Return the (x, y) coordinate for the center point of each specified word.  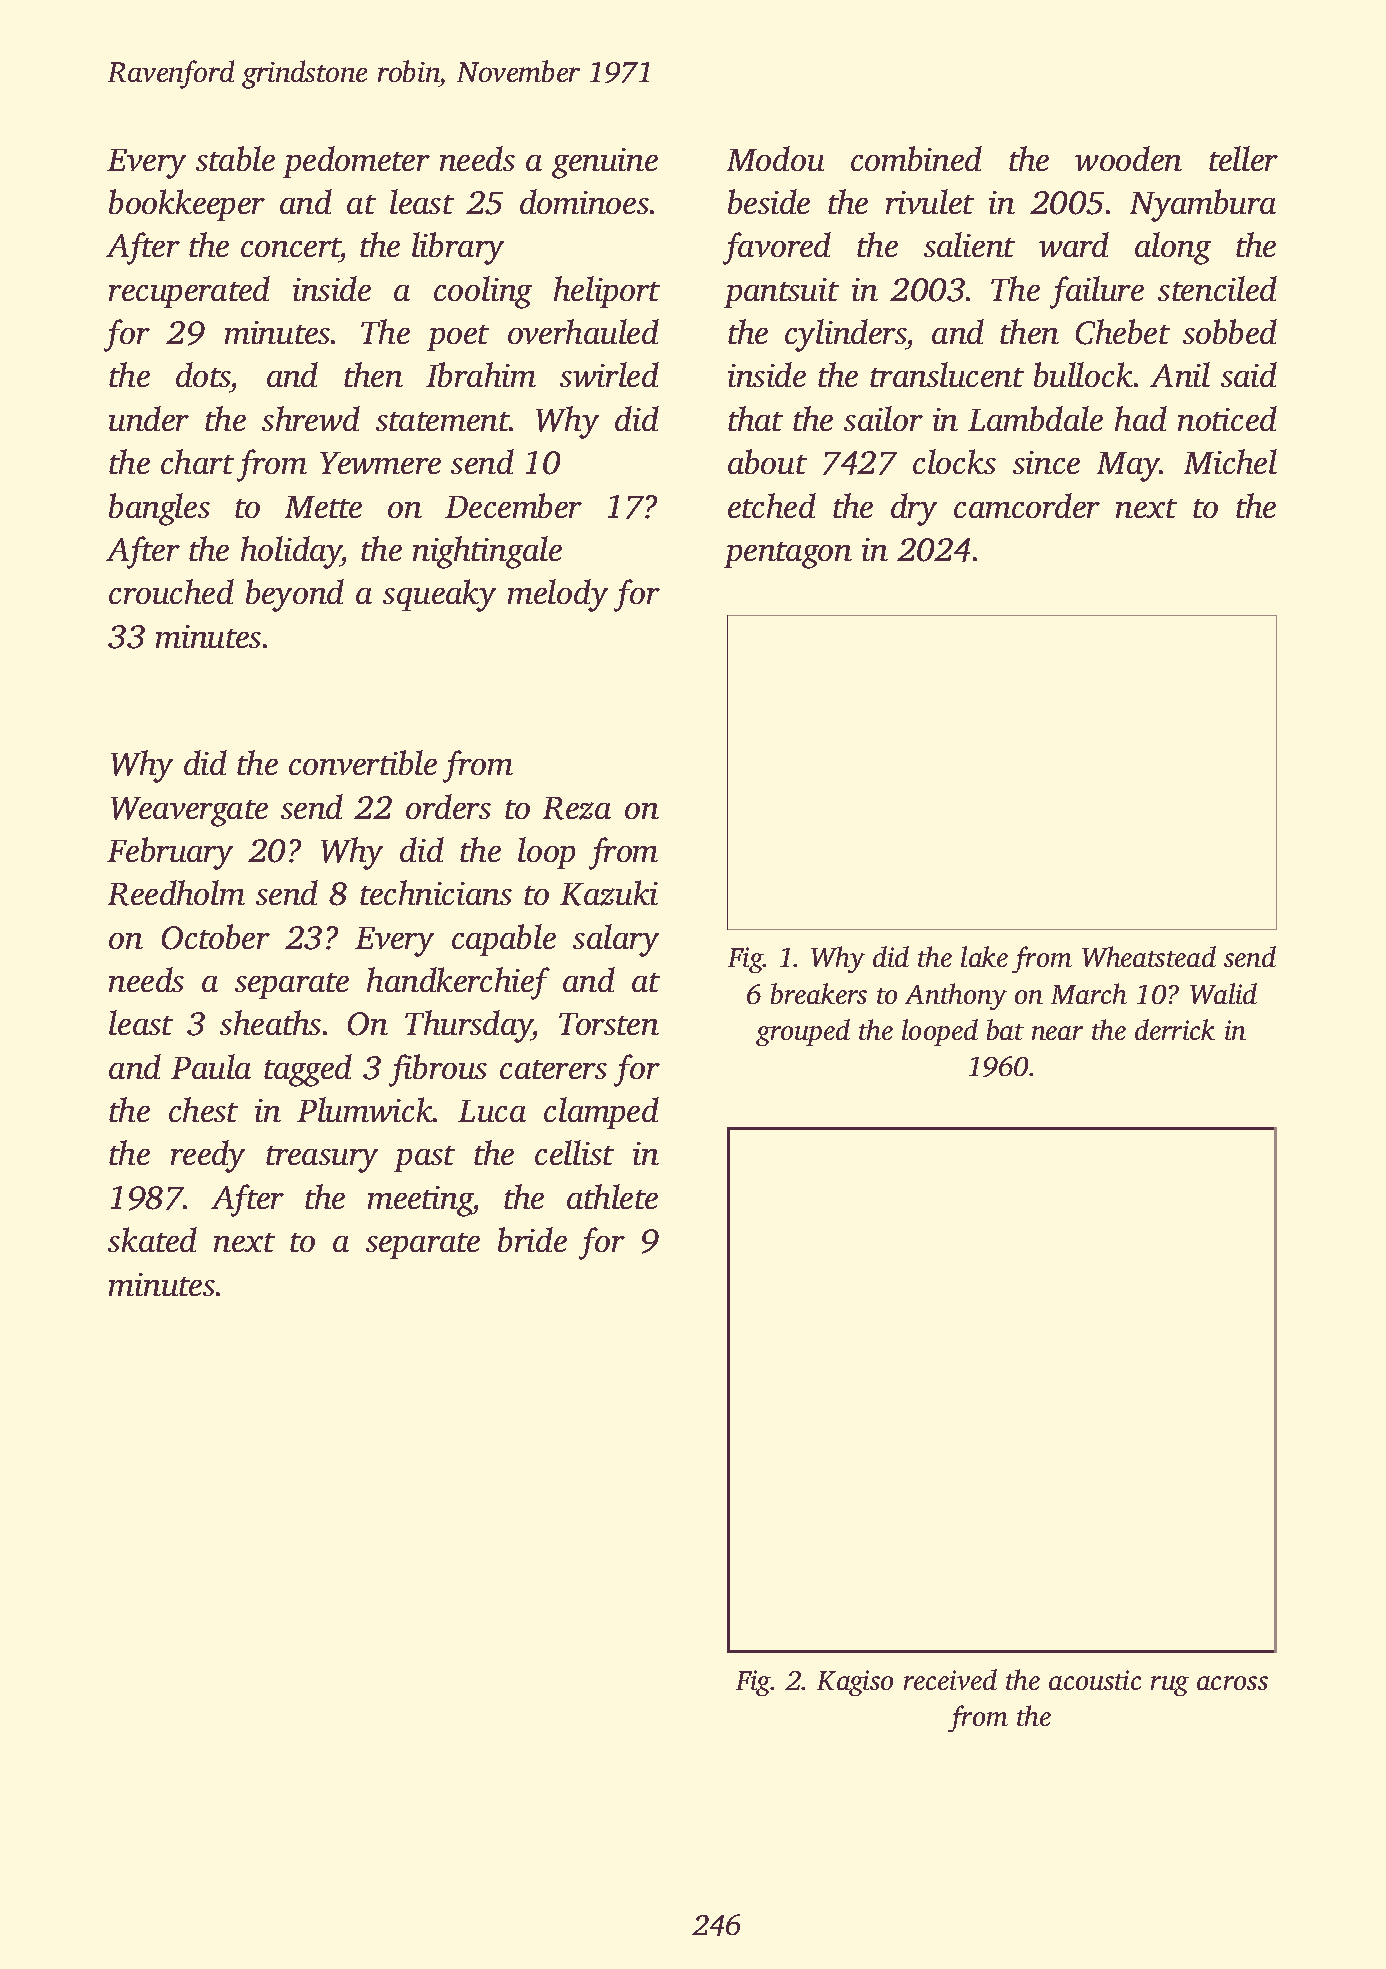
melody (558, 595)
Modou (775, 158)
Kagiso (855, 1683)
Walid (1223, 993)
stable (235, 158)
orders (448, 806)
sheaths (270, 1022)
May (1128, 467)
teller (1243, 158)
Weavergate (189, 812)
